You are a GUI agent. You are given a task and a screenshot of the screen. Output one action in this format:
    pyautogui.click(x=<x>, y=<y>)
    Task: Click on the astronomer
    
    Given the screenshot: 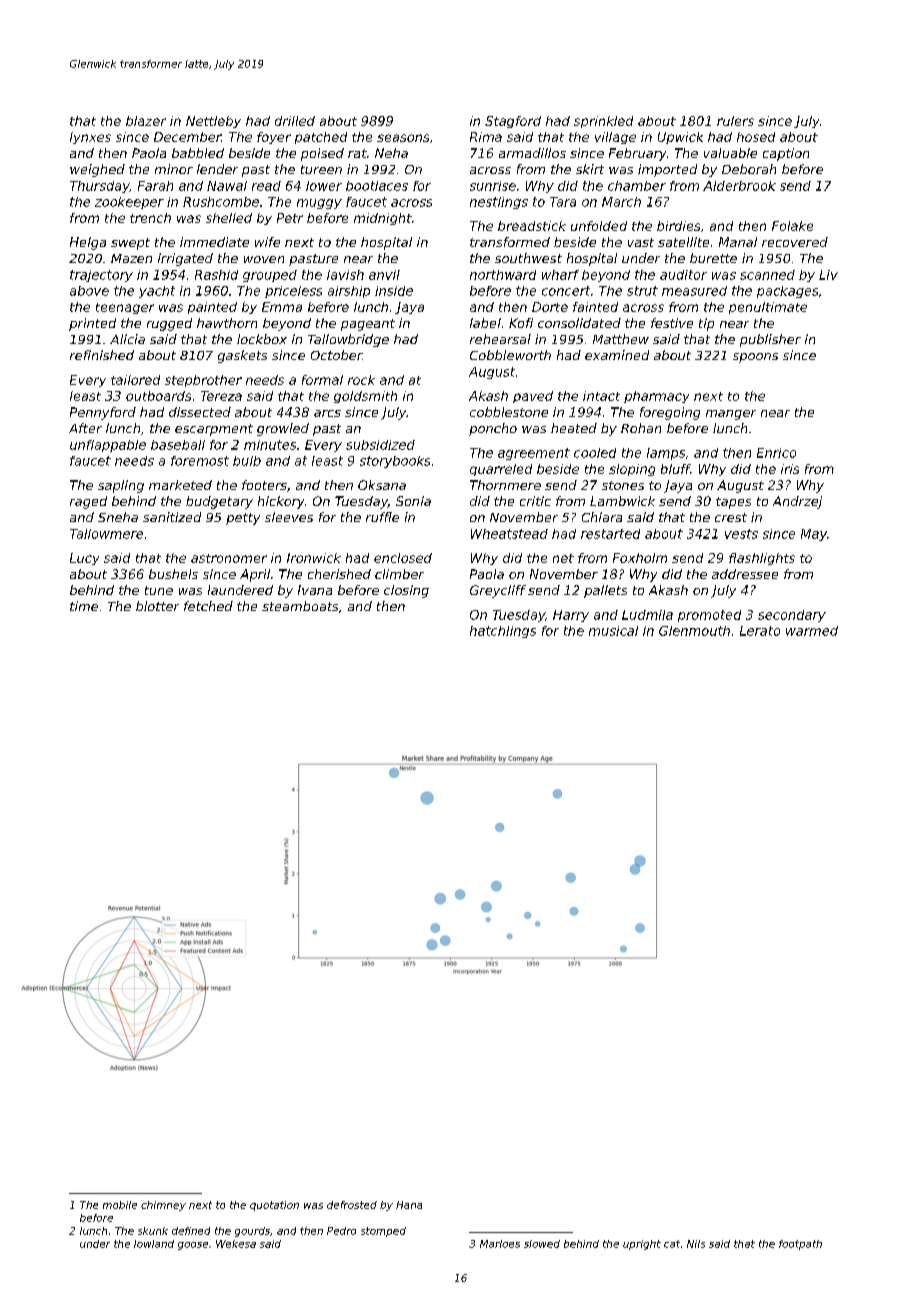 What is the action you would take?
    pyautogui.click(x=229, y=558)
